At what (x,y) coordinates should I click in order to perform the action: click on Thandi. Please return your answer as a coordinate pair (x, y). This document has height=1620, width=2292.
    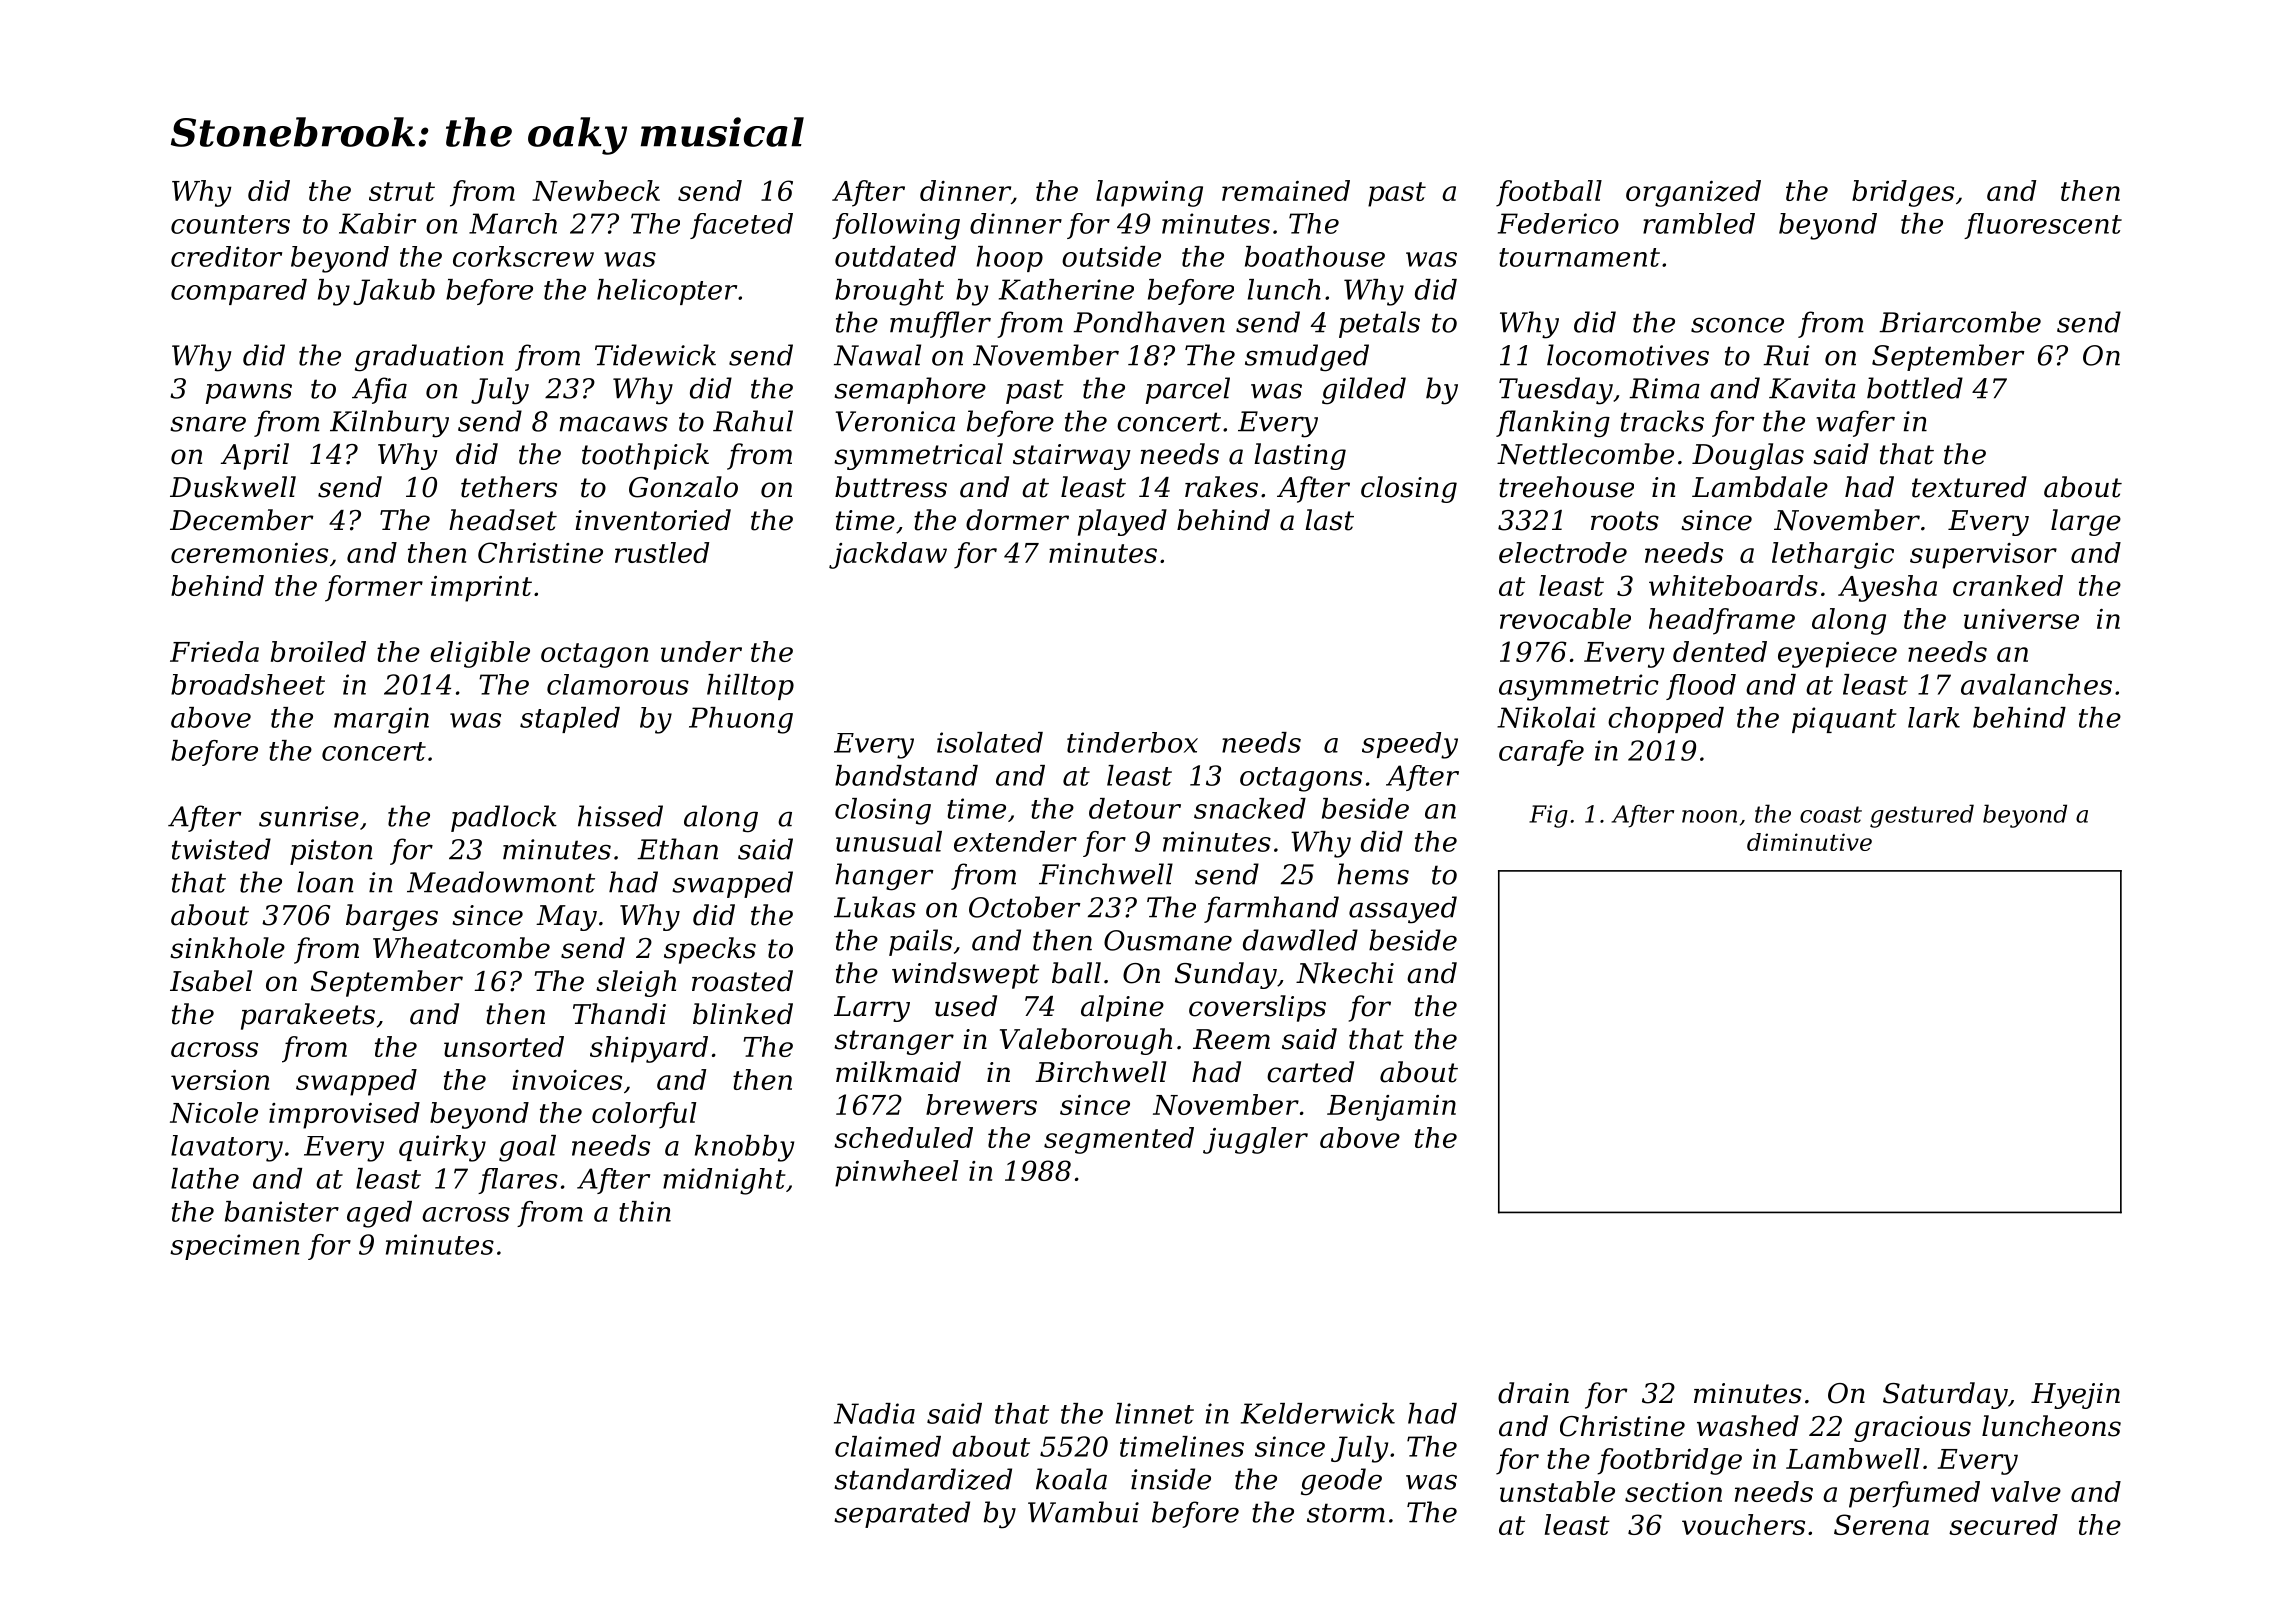
    Looking at the image, I should click on (619, 1014).
